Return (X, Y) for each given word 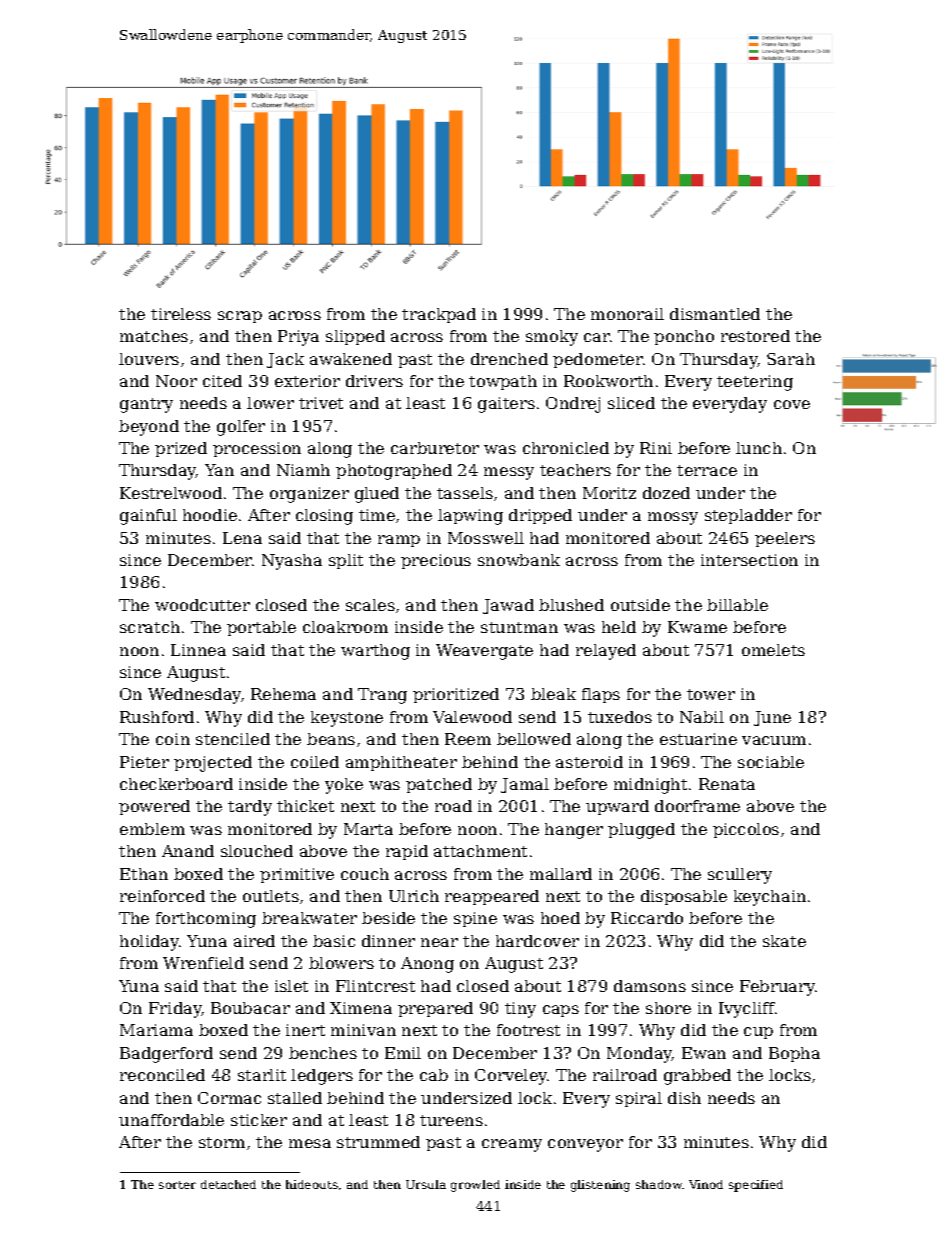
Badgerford (166, 1055)
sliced (631, 403)
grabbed (697, 1077)
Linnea (198, 650)
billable (737, 605)
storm (222, 1142)
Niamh (303, 470)
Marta (368, 829)
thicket (305, 806)
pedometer (598, 360)
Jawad (508, 606)
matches (154, 336)
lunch (759, 448)
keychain (770, 898)
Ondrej (573, 405)
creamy (512, 1145)
